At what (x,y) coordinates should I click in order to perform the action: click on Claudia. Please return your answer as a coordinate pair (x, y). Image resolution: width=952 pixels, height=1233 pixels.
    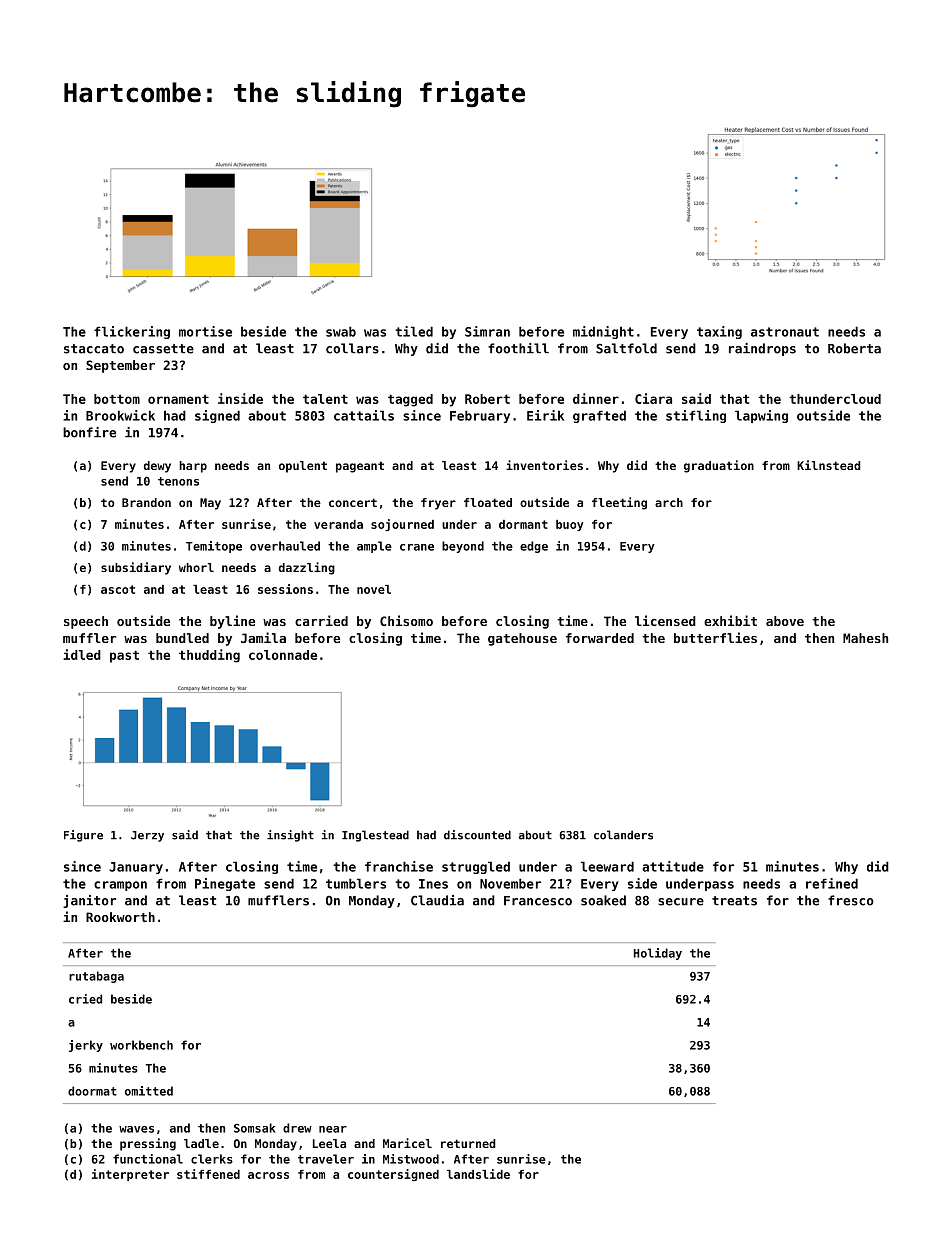
    Looking at the image, I should click on (437, 900).
